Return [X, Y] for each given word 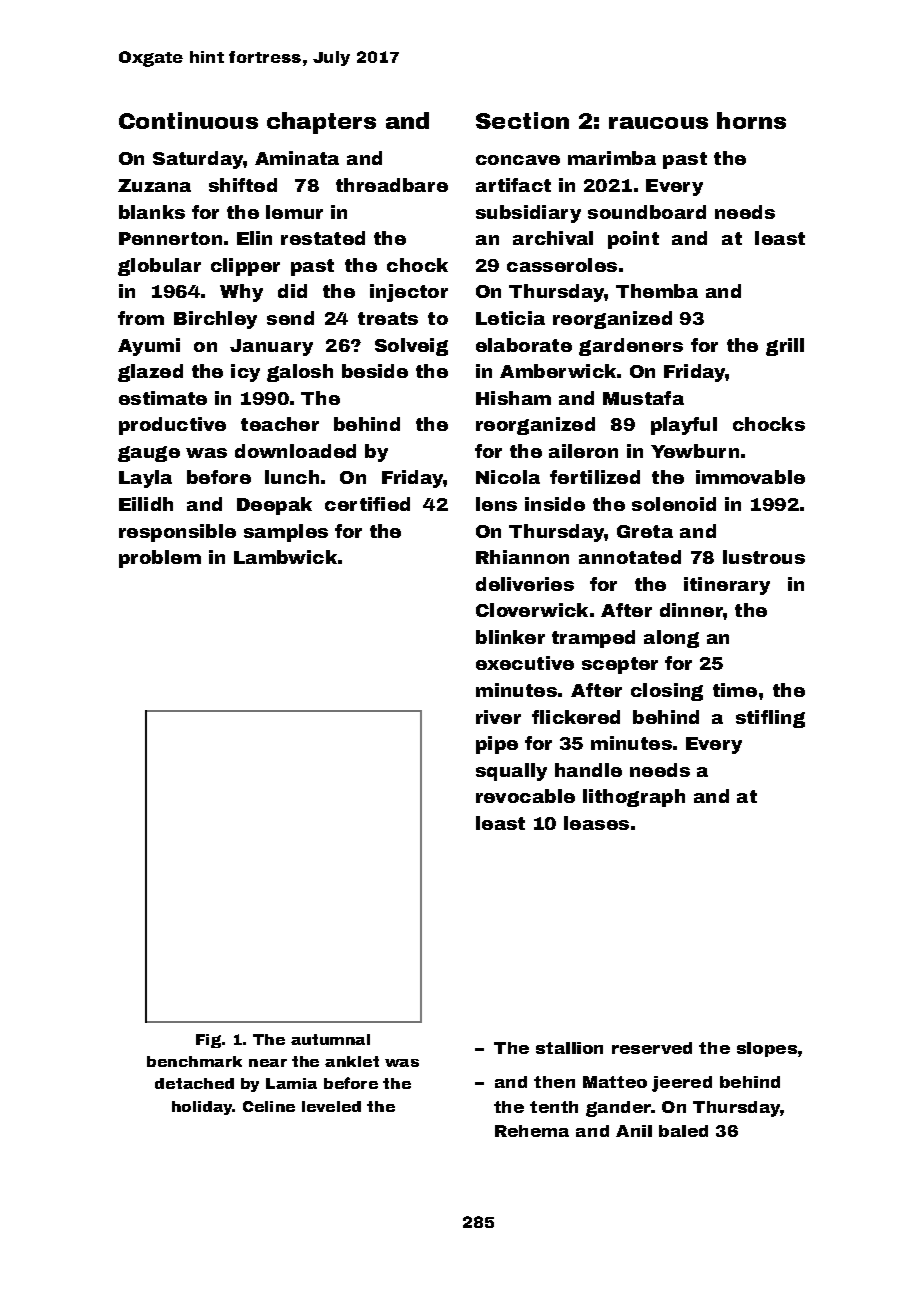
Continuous [188, 120]
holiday [202, 1108]
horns [751, 120]
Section [522, 120]
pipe [497, 745]
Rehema [532, 1131]
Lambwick [285, 557]
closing [667, 692]
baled [683, 1131]
